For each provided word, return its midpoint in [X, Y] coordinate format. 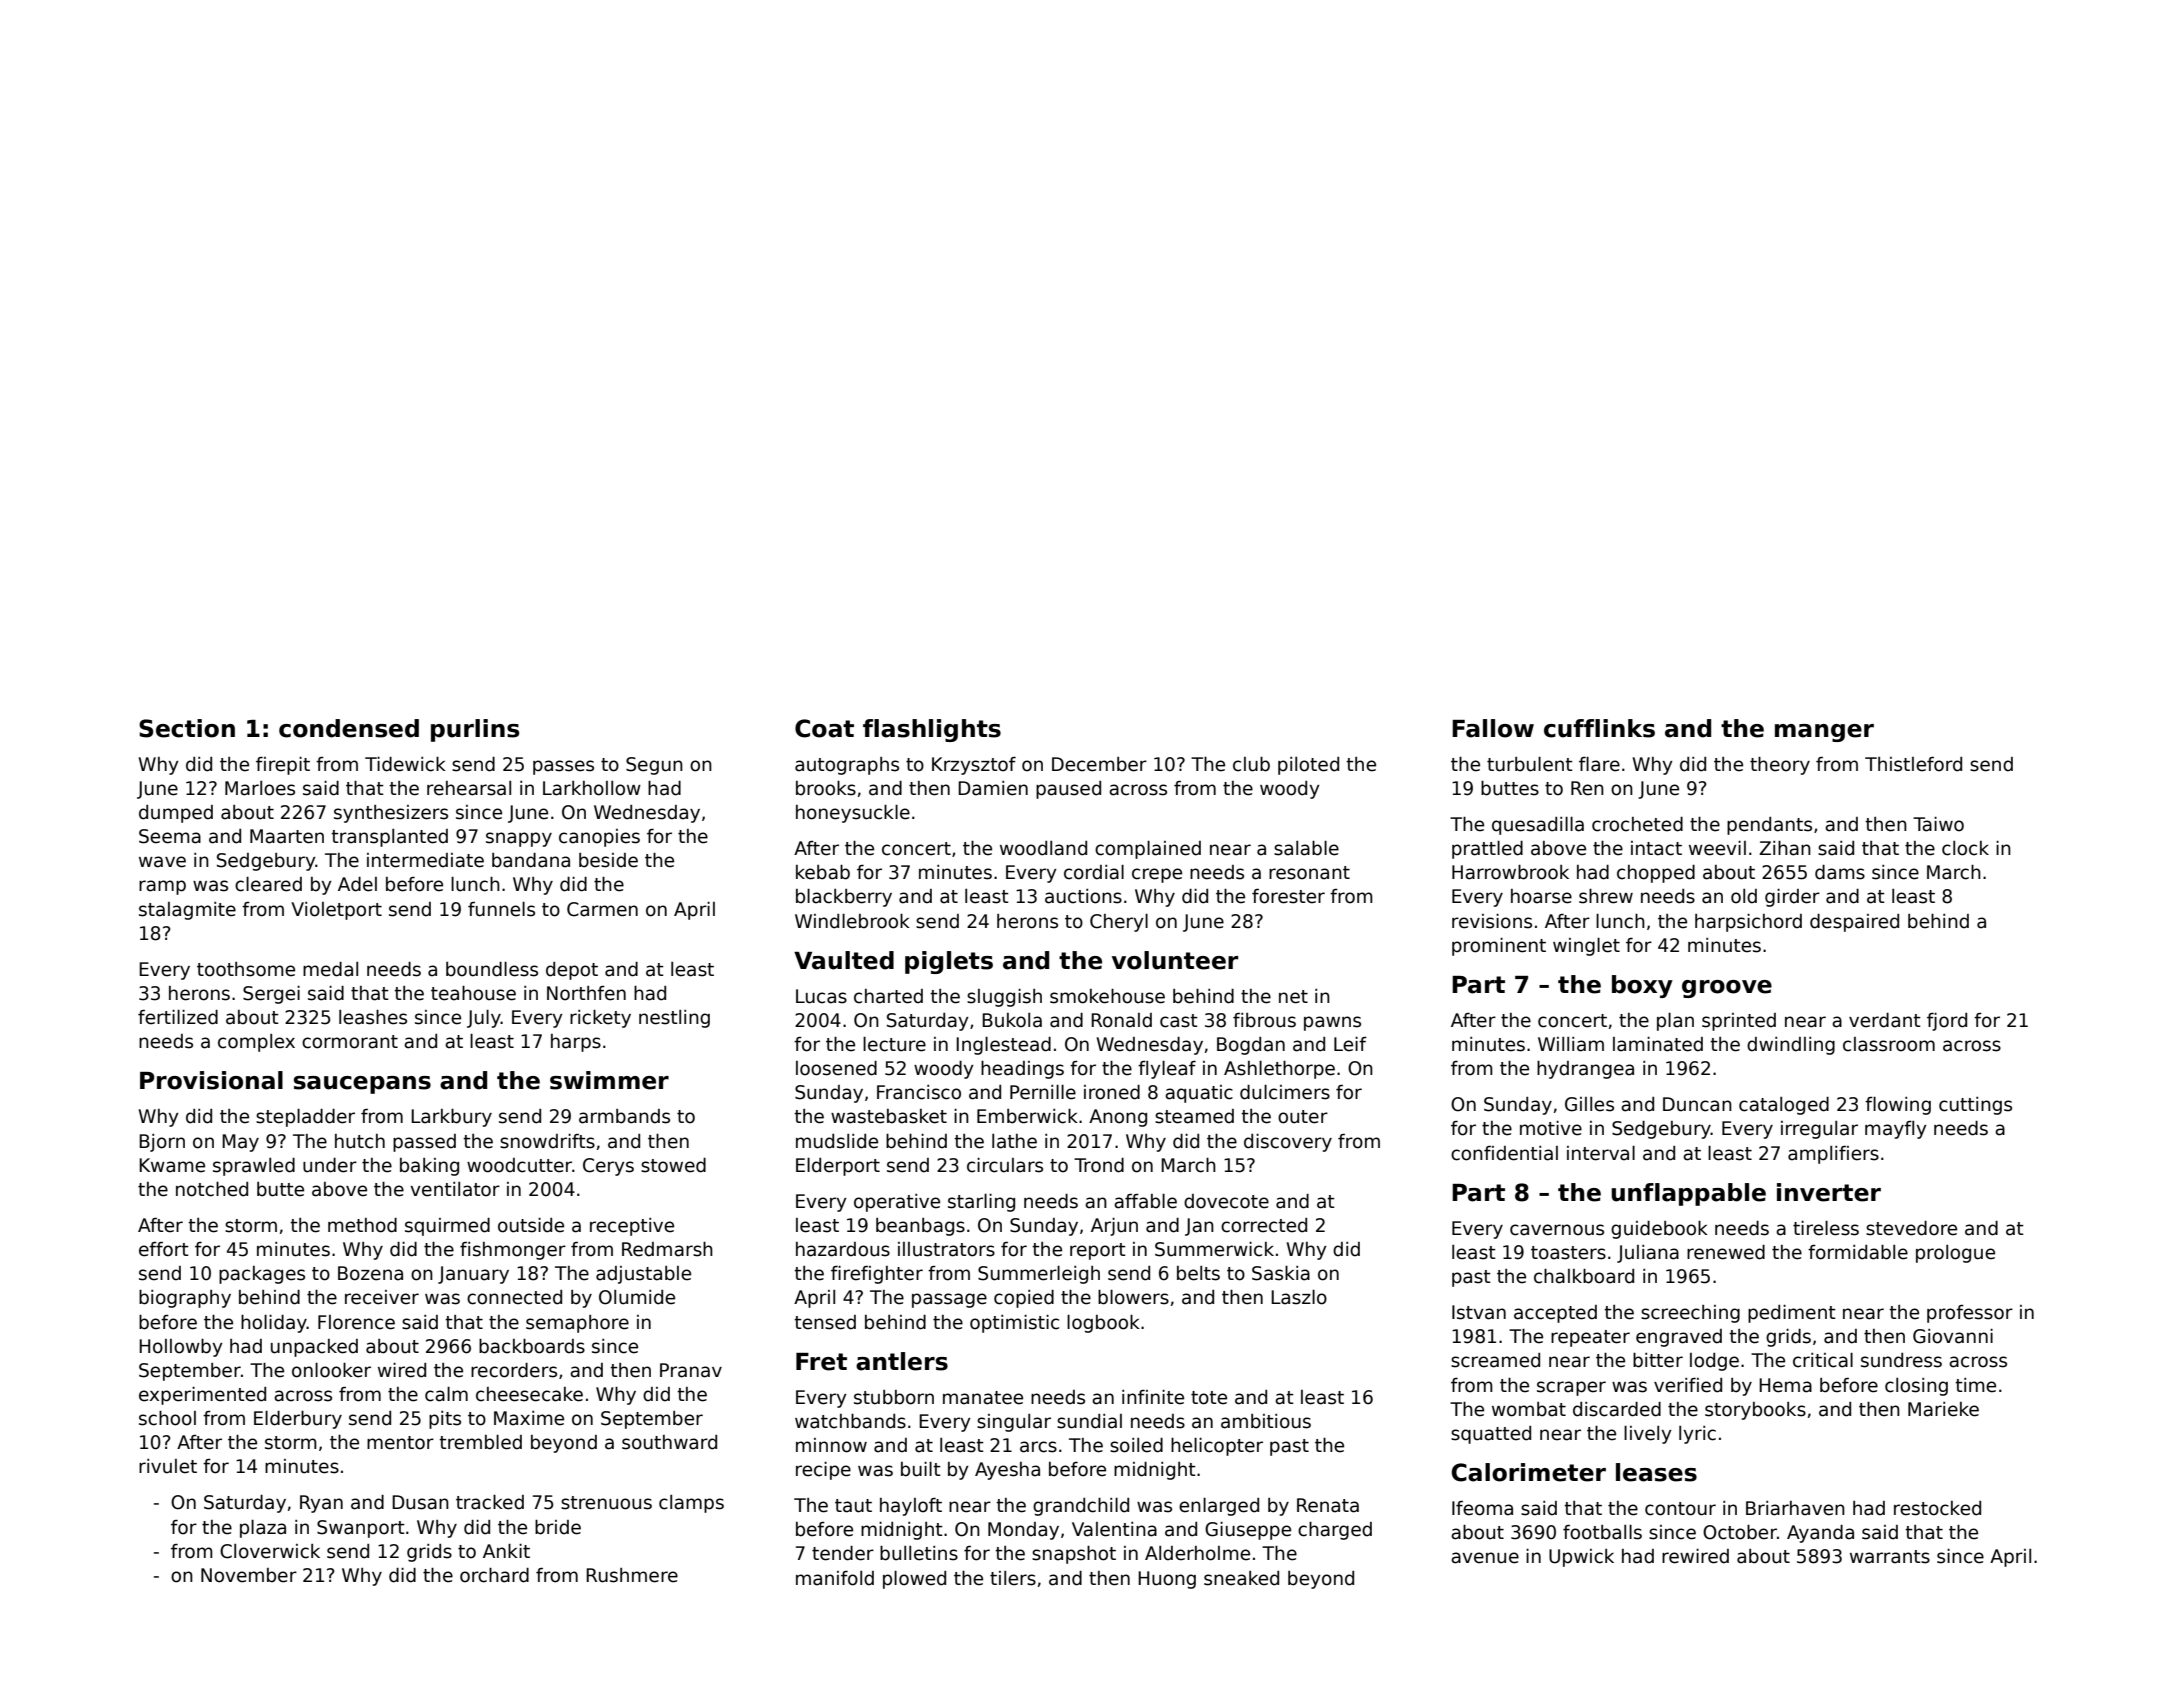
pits [445, 1420]
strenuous [606, 1503]
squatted [1491, 1435]
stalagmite [187, 911]
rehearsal [469, 788]
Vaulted [844, 960]
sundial [1089, 1421]
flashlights [932, 730]
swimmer [609, 1080]
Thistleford [1913, 764]
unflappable [1688, 1194]
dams [1840, 872]
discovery [1288, 1143]
